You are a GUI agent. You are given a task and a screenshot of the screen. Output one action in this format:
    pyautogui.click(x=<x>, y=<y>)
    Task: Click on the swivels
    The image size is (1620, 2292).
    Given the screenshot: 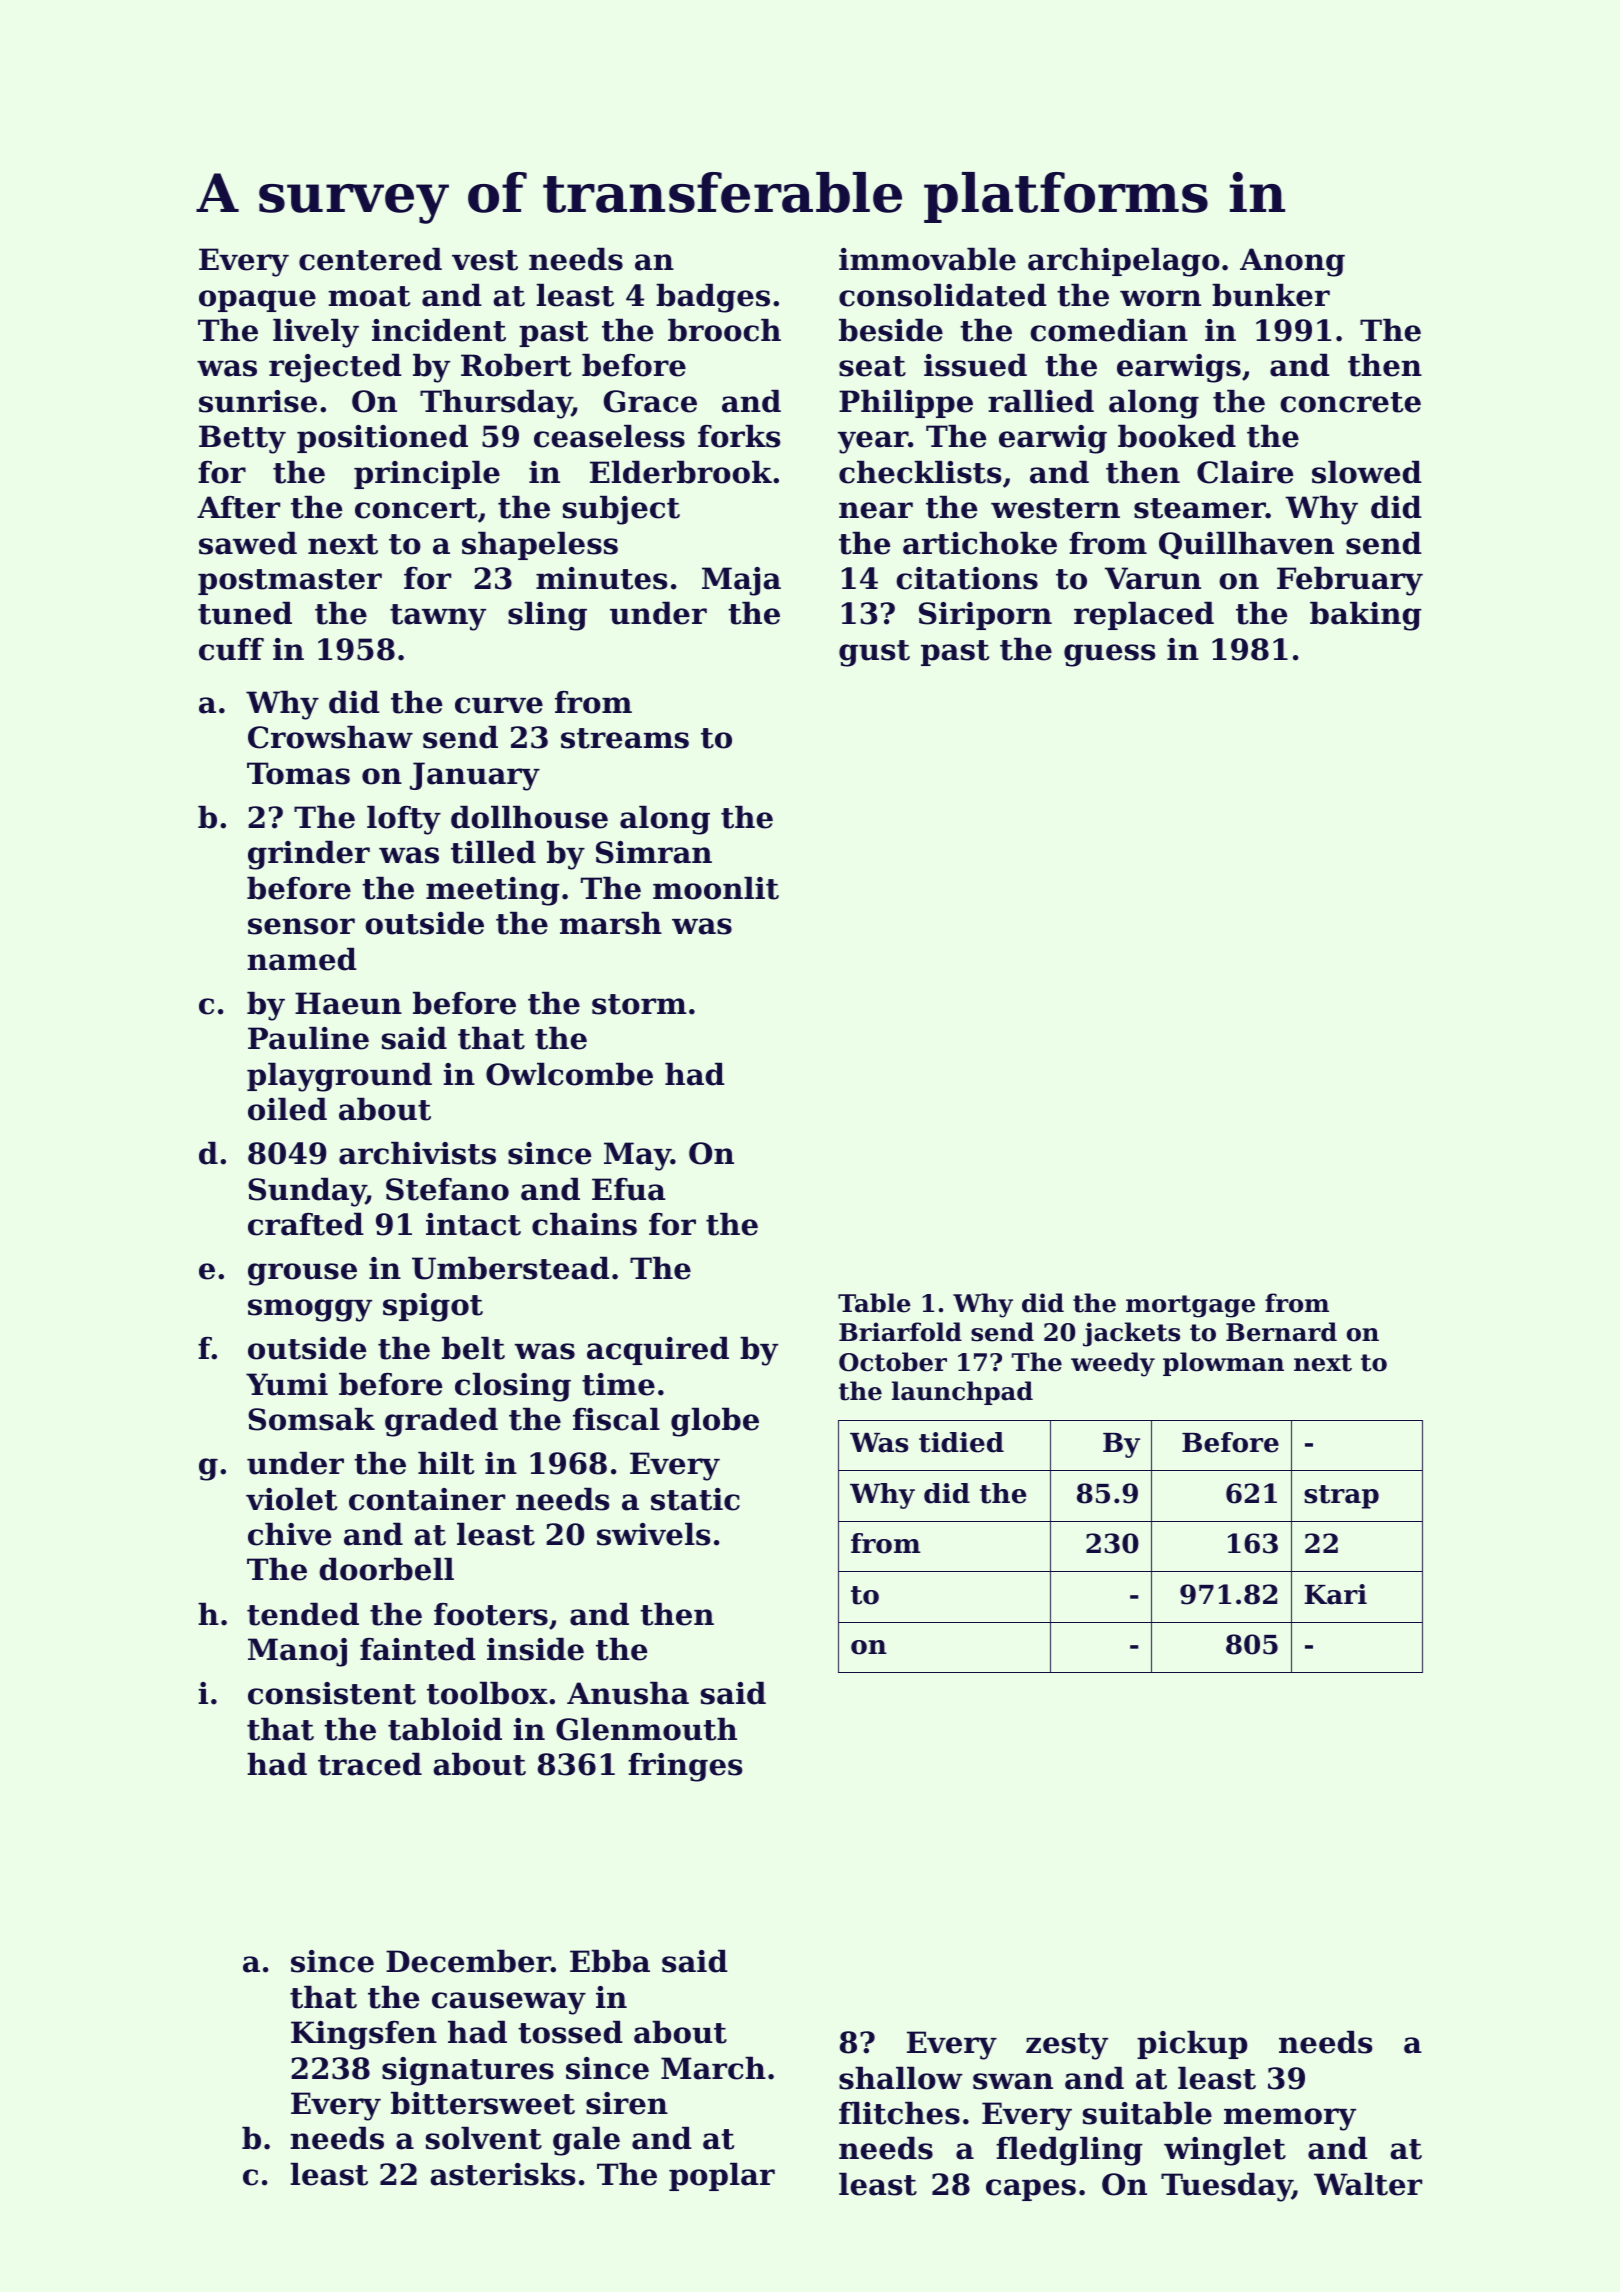 What is the action you would take?
    pyautogui.click(x=654, y=1534)
